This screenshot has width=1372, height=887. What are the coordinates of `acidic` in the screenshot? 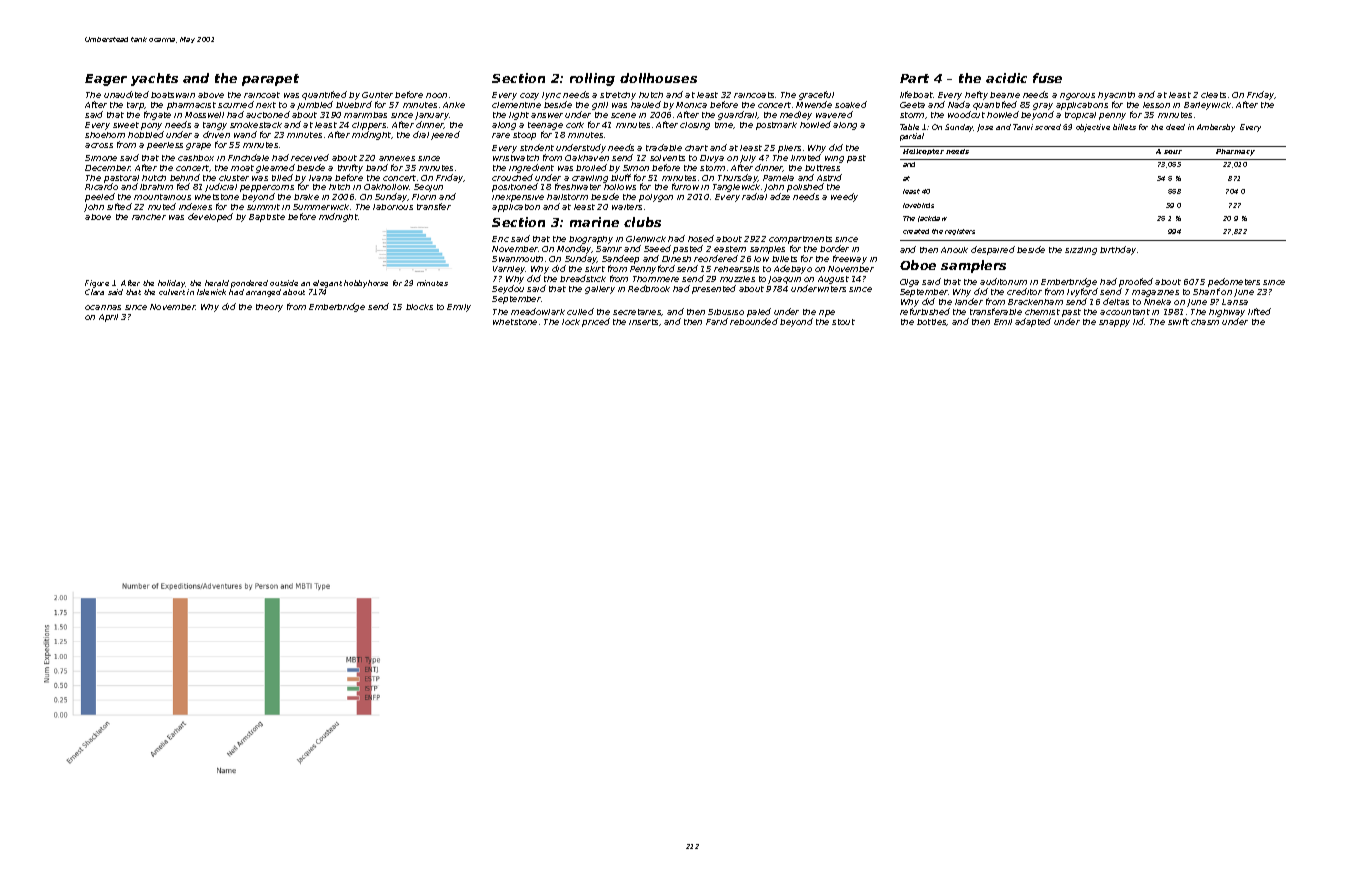 It's located at (1006, 78).
